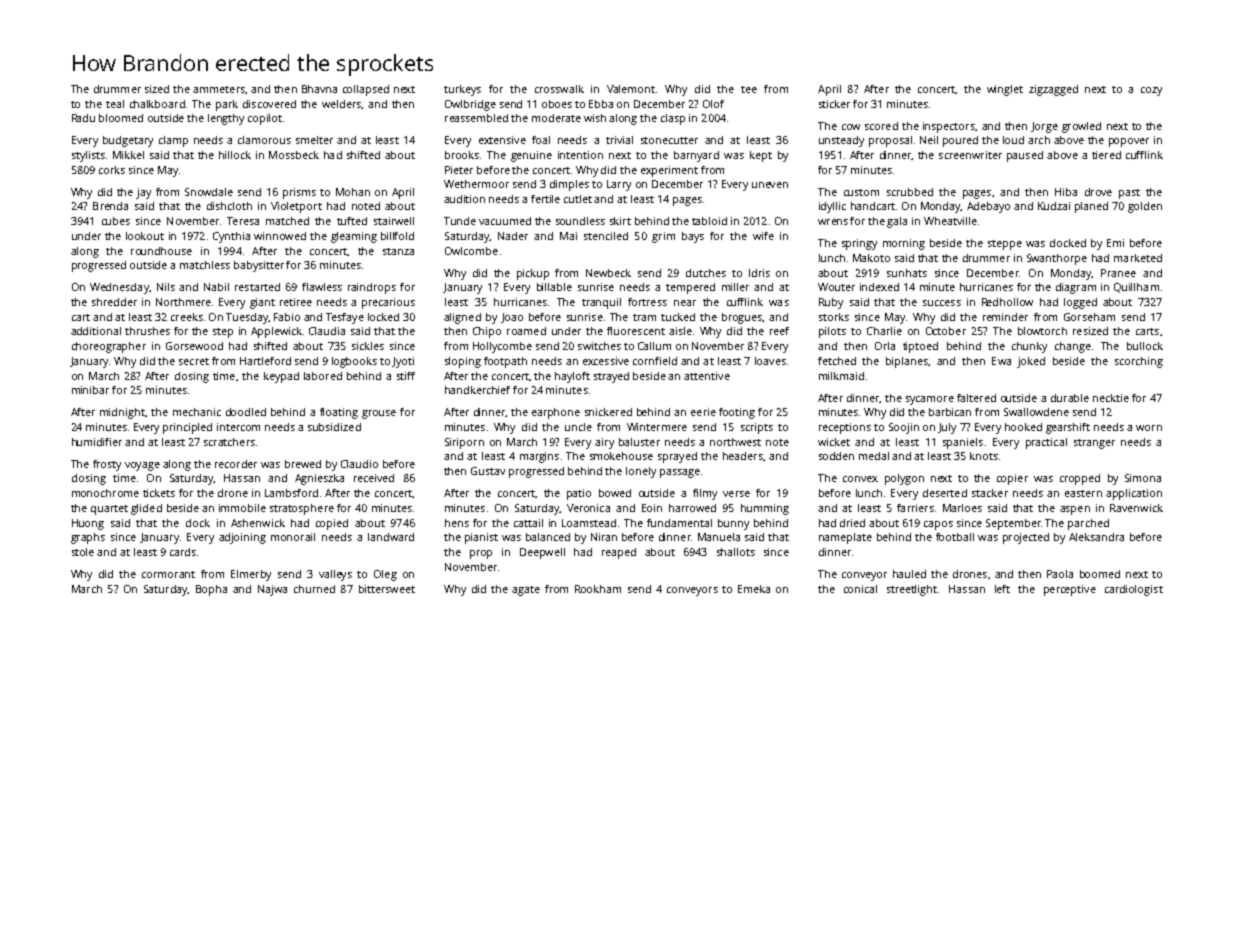  I want to click on zigzagged, so click(1053, 90).
